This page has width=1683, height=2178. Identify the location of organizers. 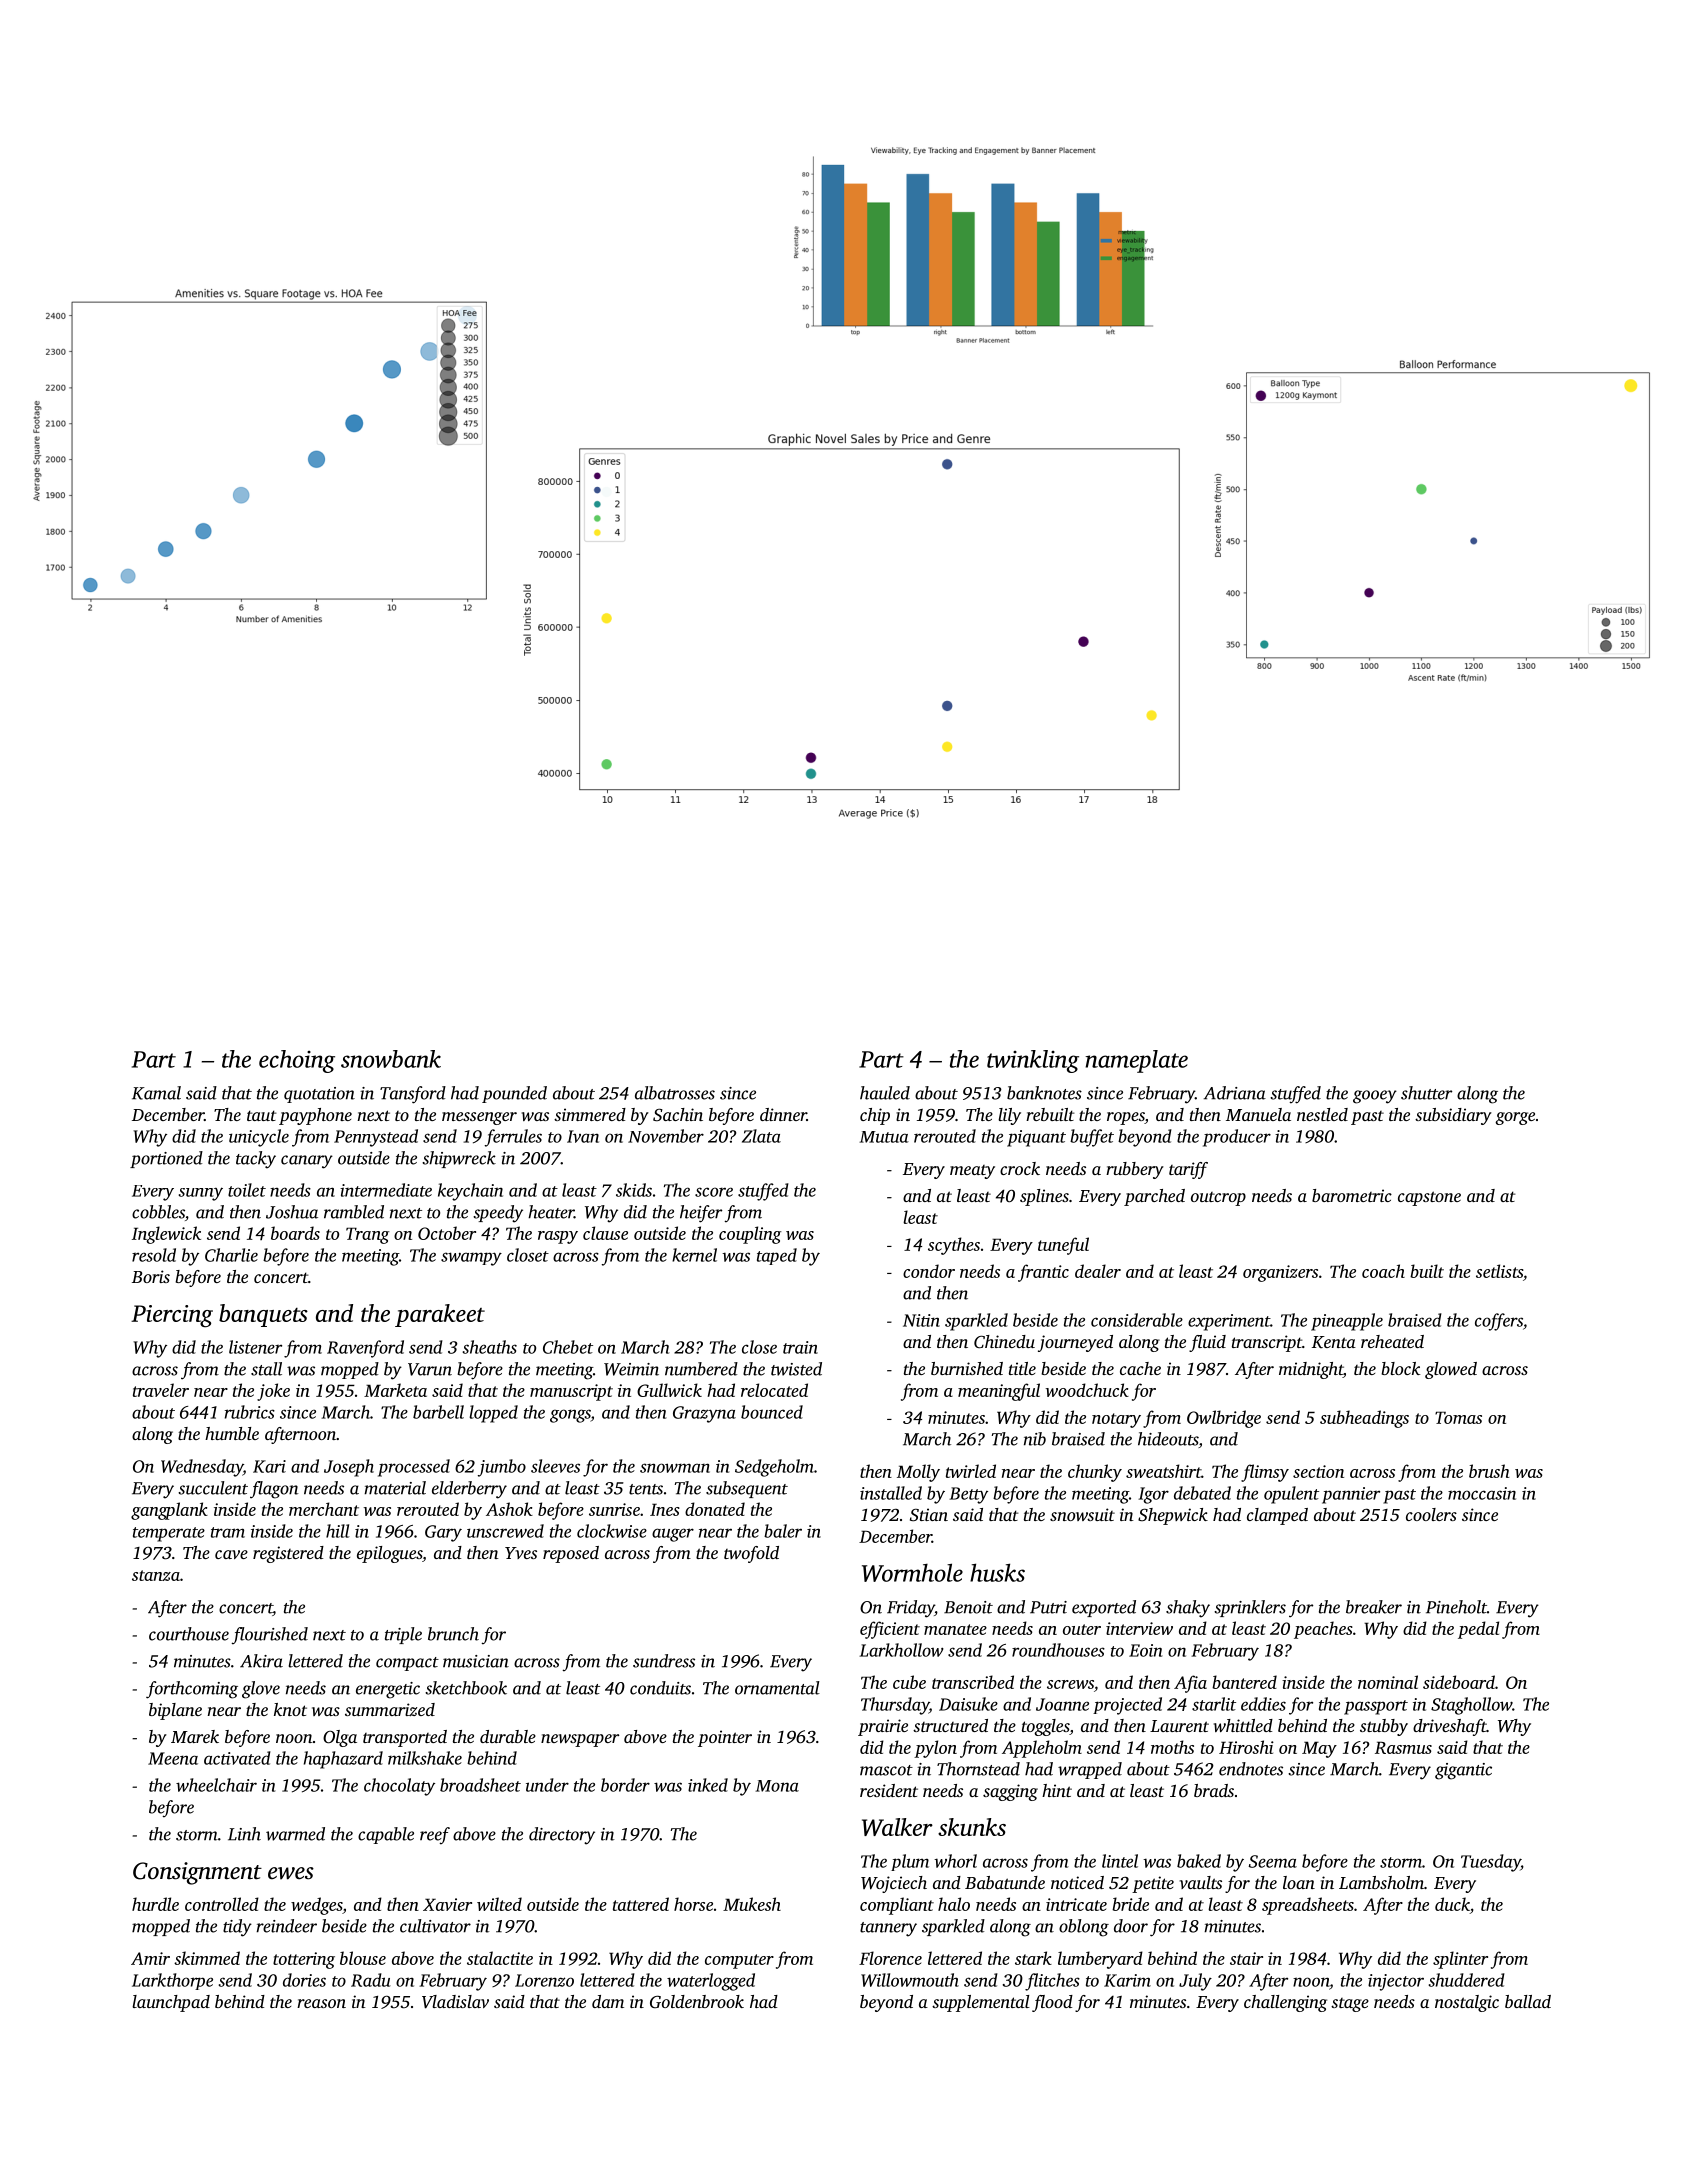
(1280, 1273).
